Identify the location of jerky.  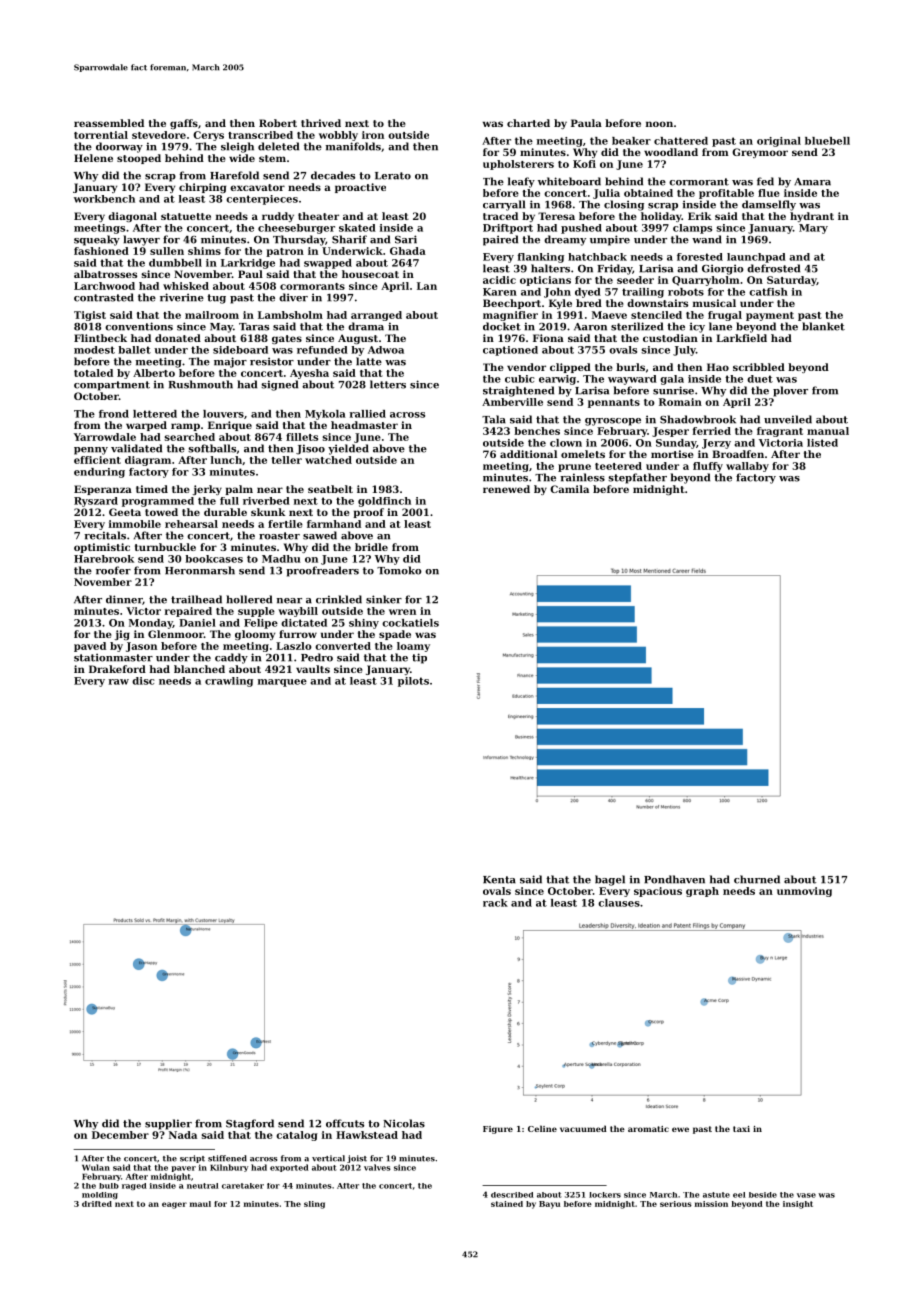
(207, 490).
